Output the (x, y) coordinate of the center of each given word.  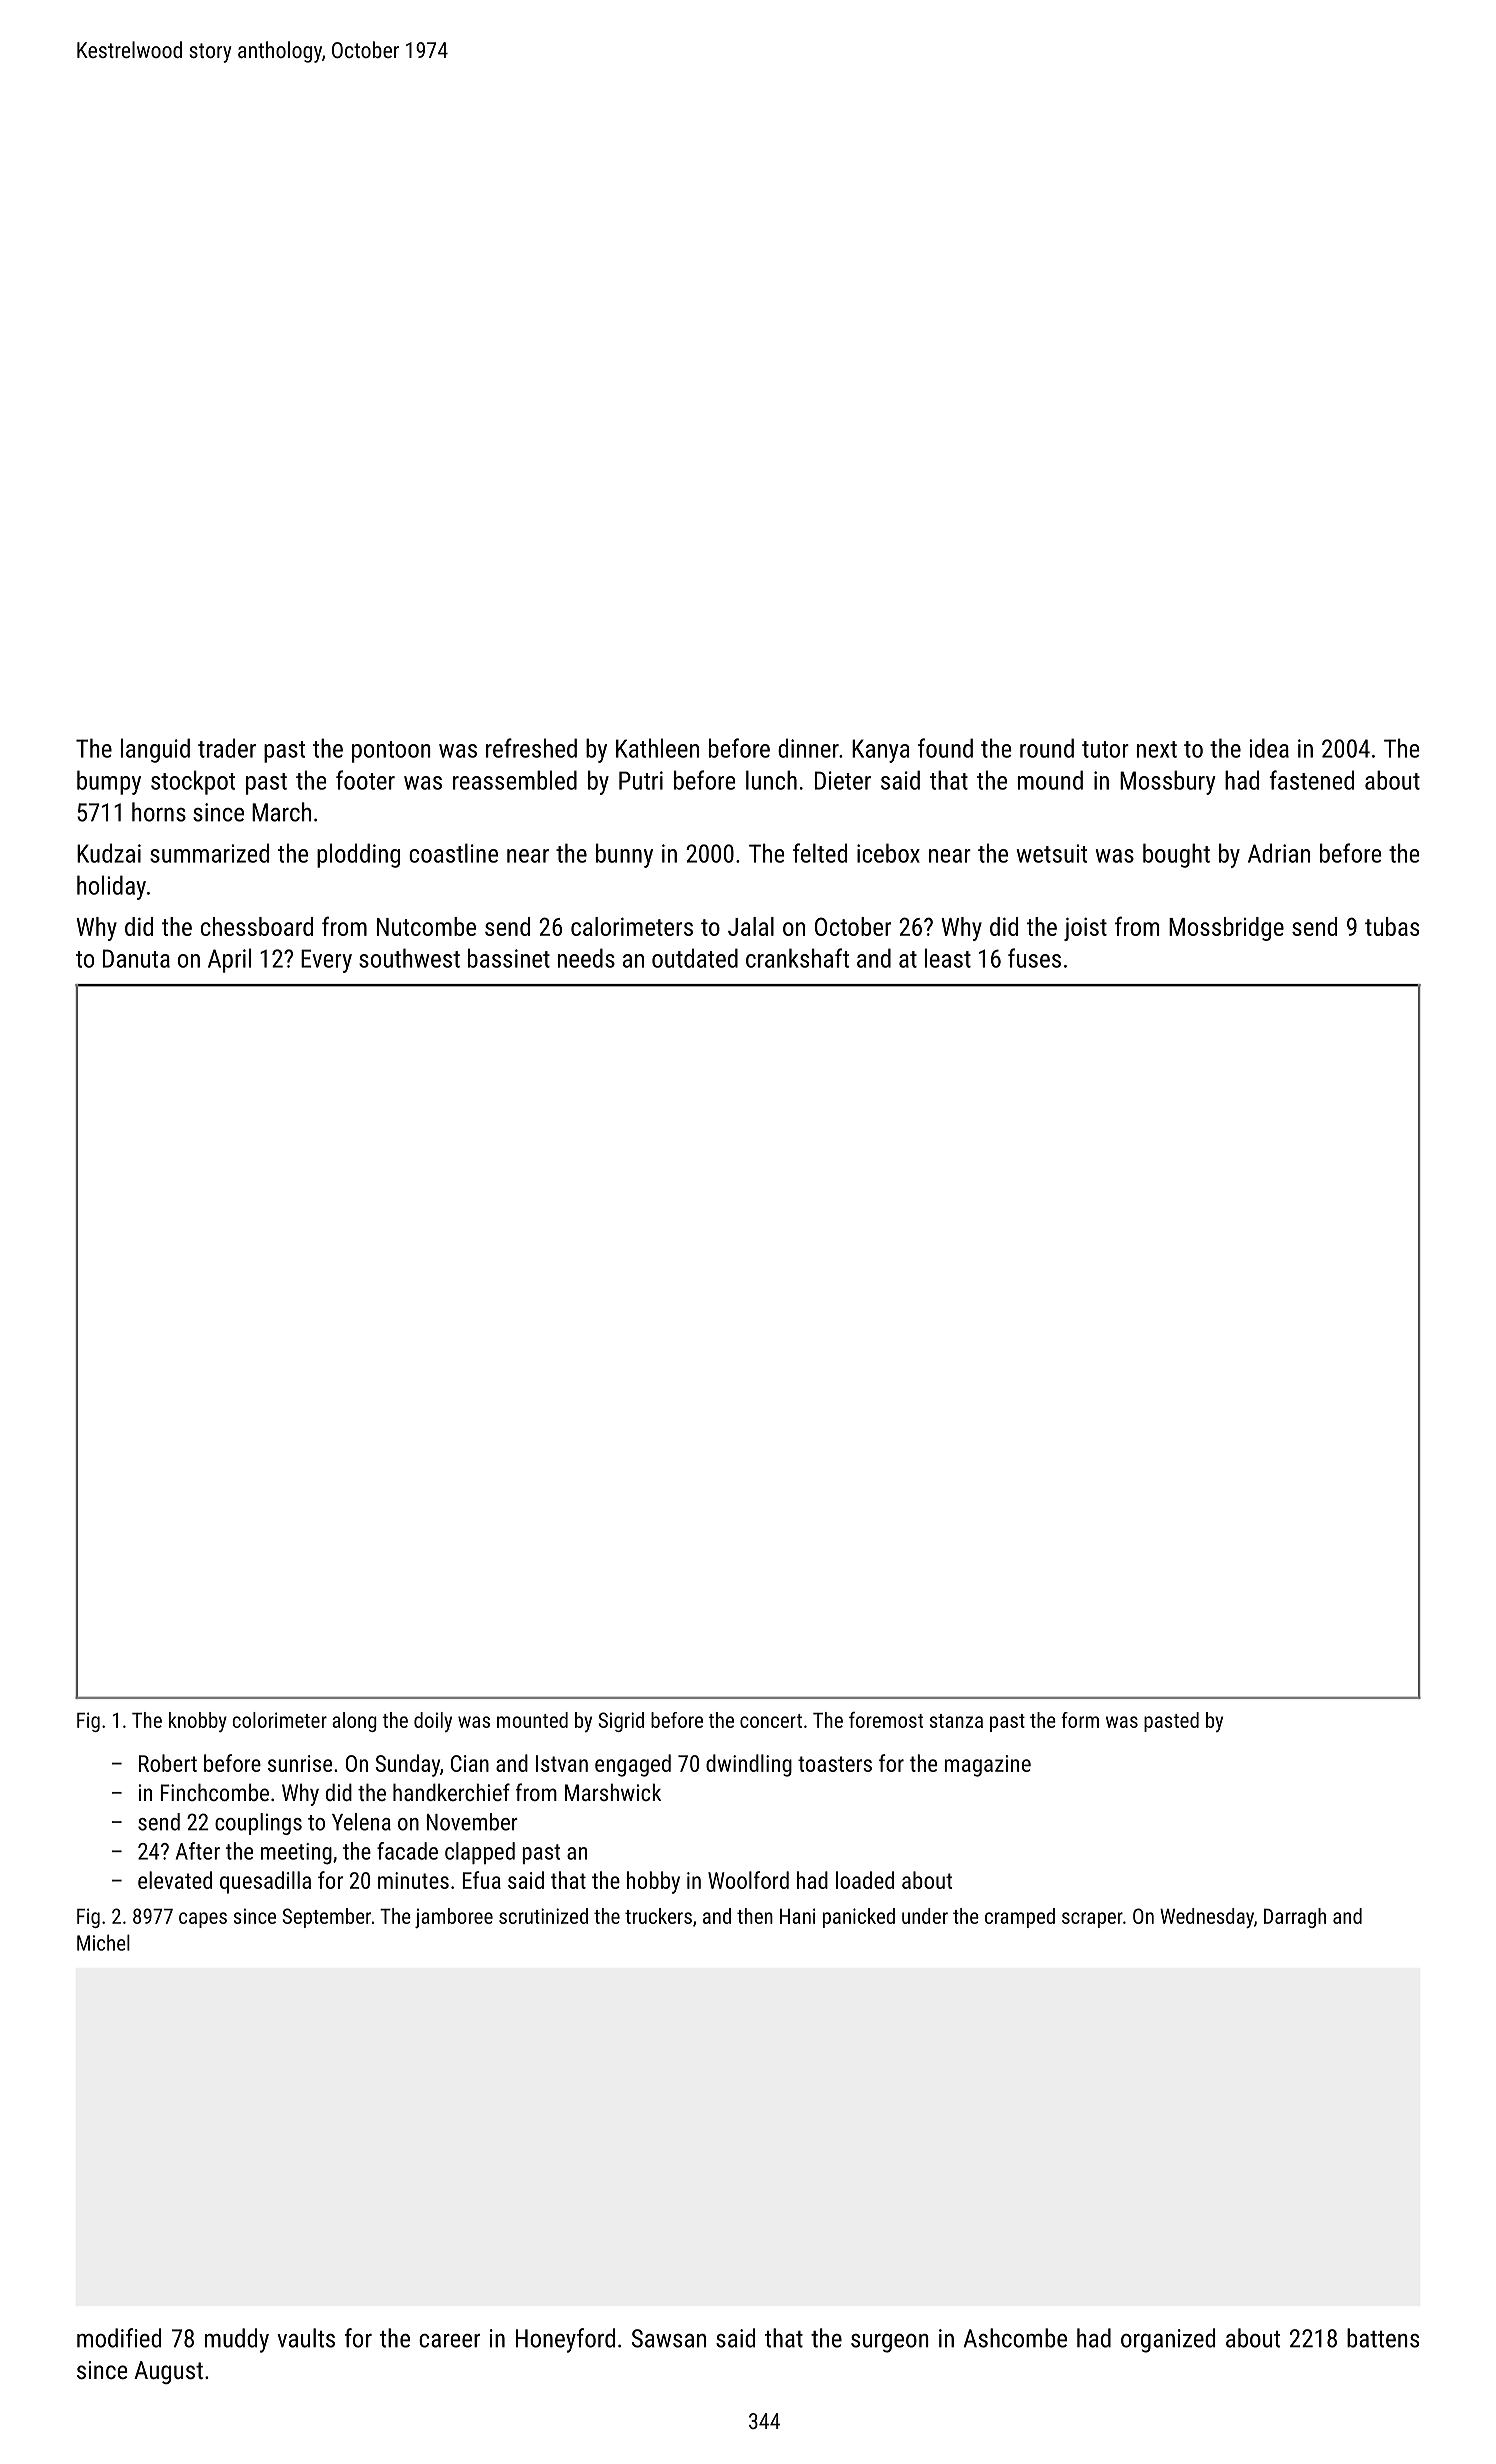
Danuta (136, 958)
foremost (886, 1720)
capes (203, 1920)
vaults (306, 2338)
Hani (797, 1916)
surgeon (890, 2343)
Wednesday (1207, 1918)
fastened (1312, 780)
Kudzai (109, 853)
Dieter (843, 780)
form (1080, 1720)
